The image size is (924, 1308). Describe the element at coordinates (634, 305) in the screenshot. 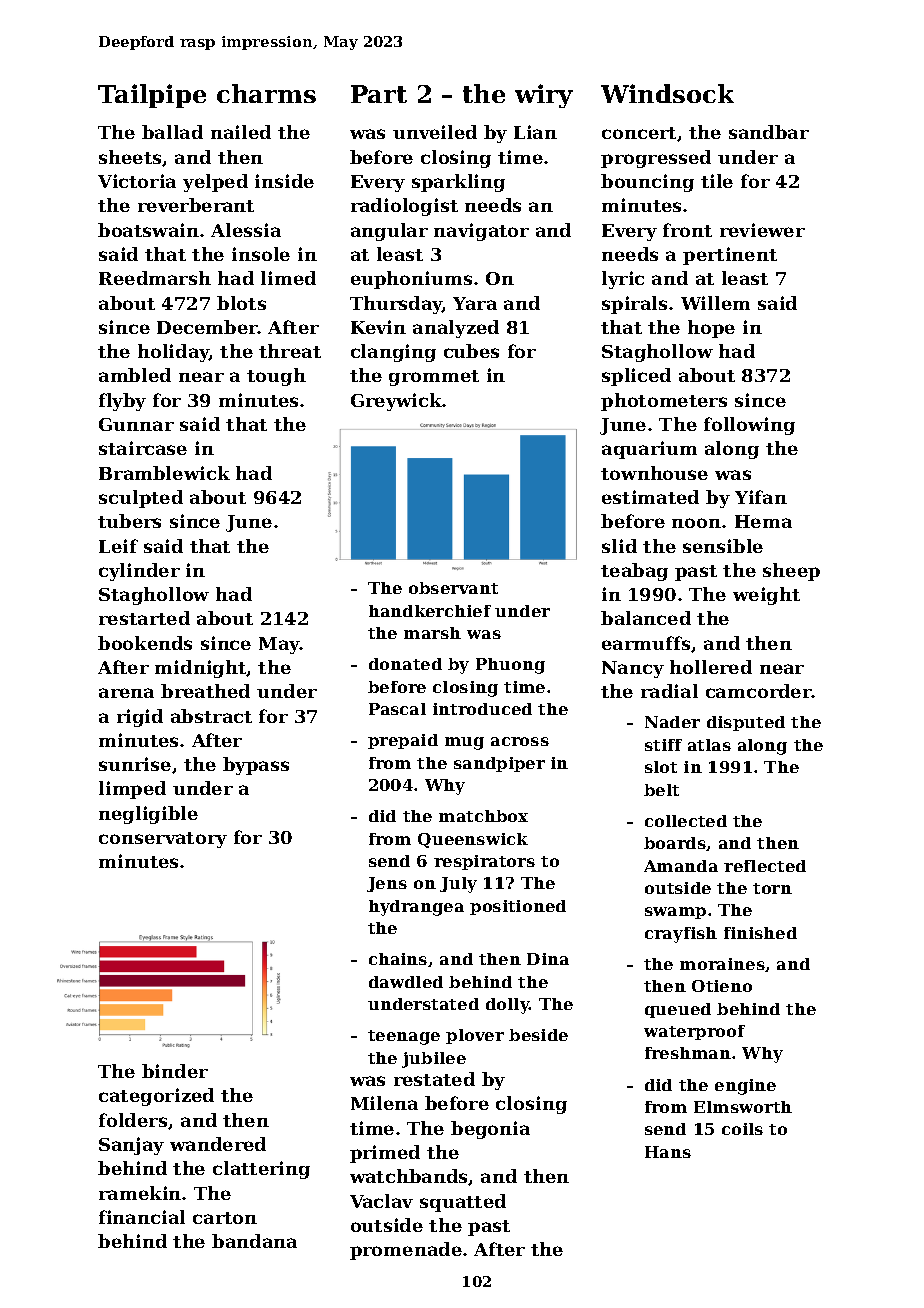

I see `spirals` at that location.
